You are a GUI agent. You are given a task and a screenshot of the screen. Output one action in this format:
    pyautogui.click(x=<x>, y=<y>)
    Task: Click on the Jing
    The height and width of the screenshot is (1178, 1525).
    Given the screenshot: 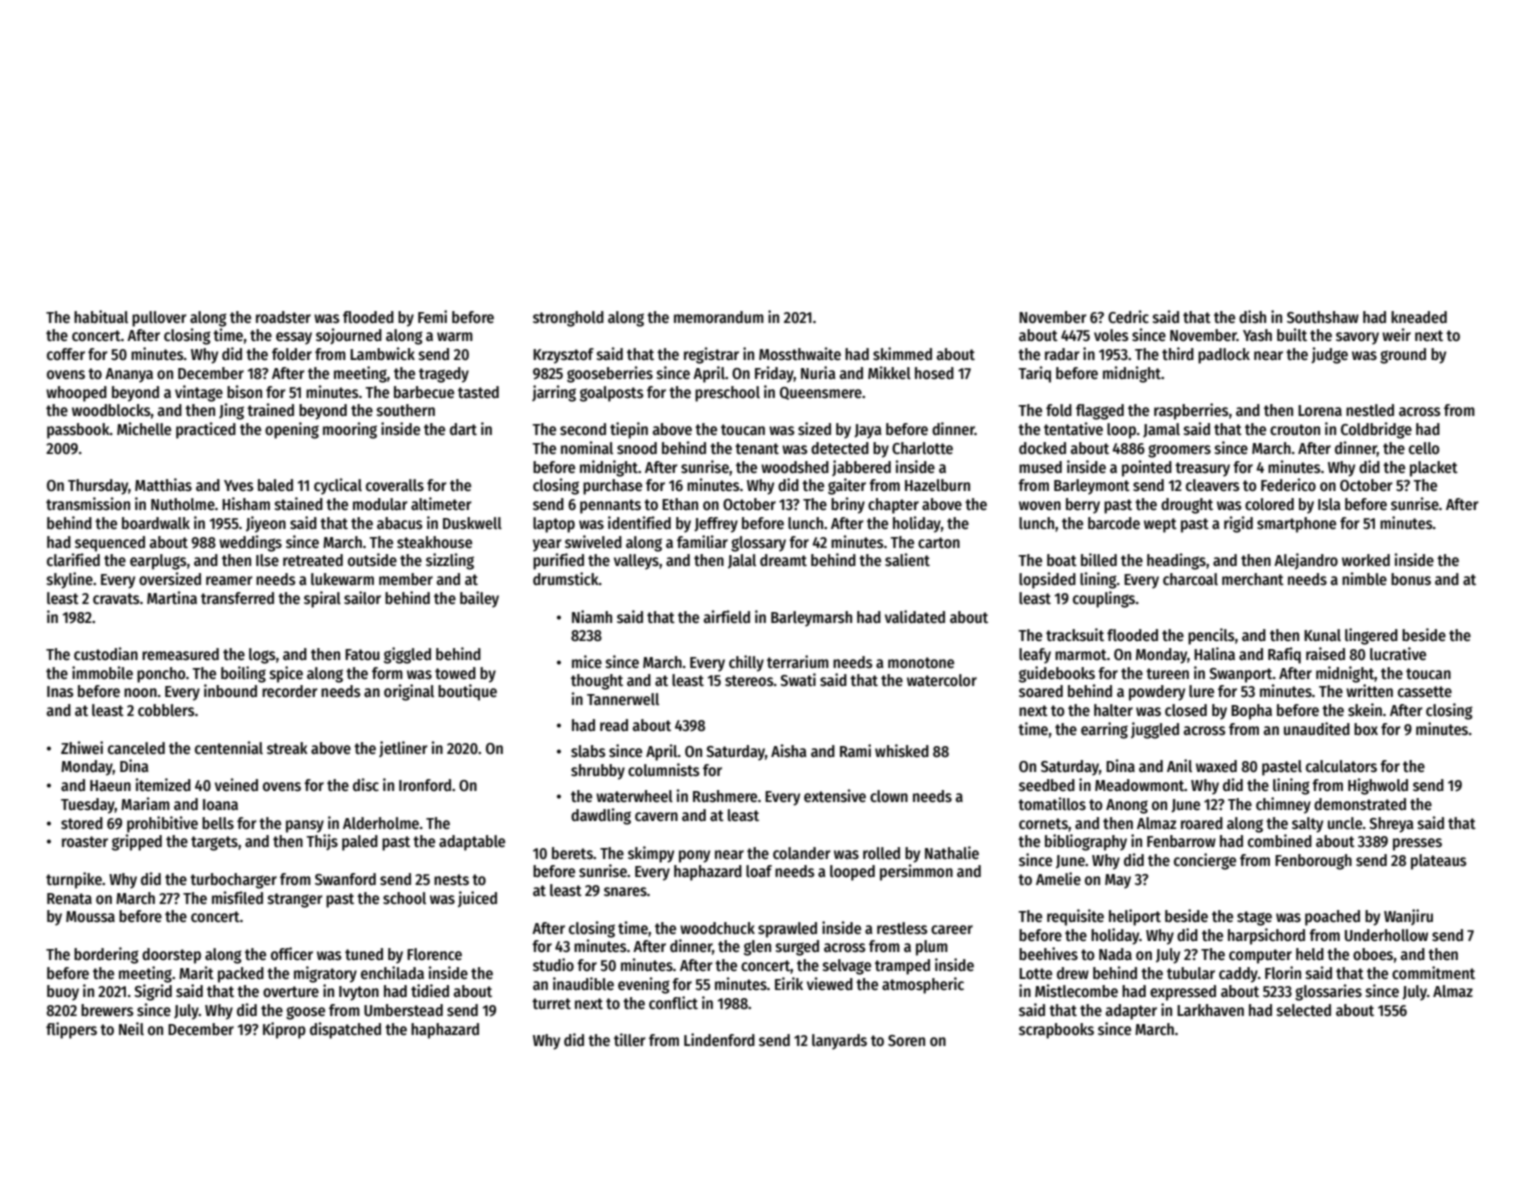 What is the action you would take?
    pyautogui.click(x=231, y=411)
